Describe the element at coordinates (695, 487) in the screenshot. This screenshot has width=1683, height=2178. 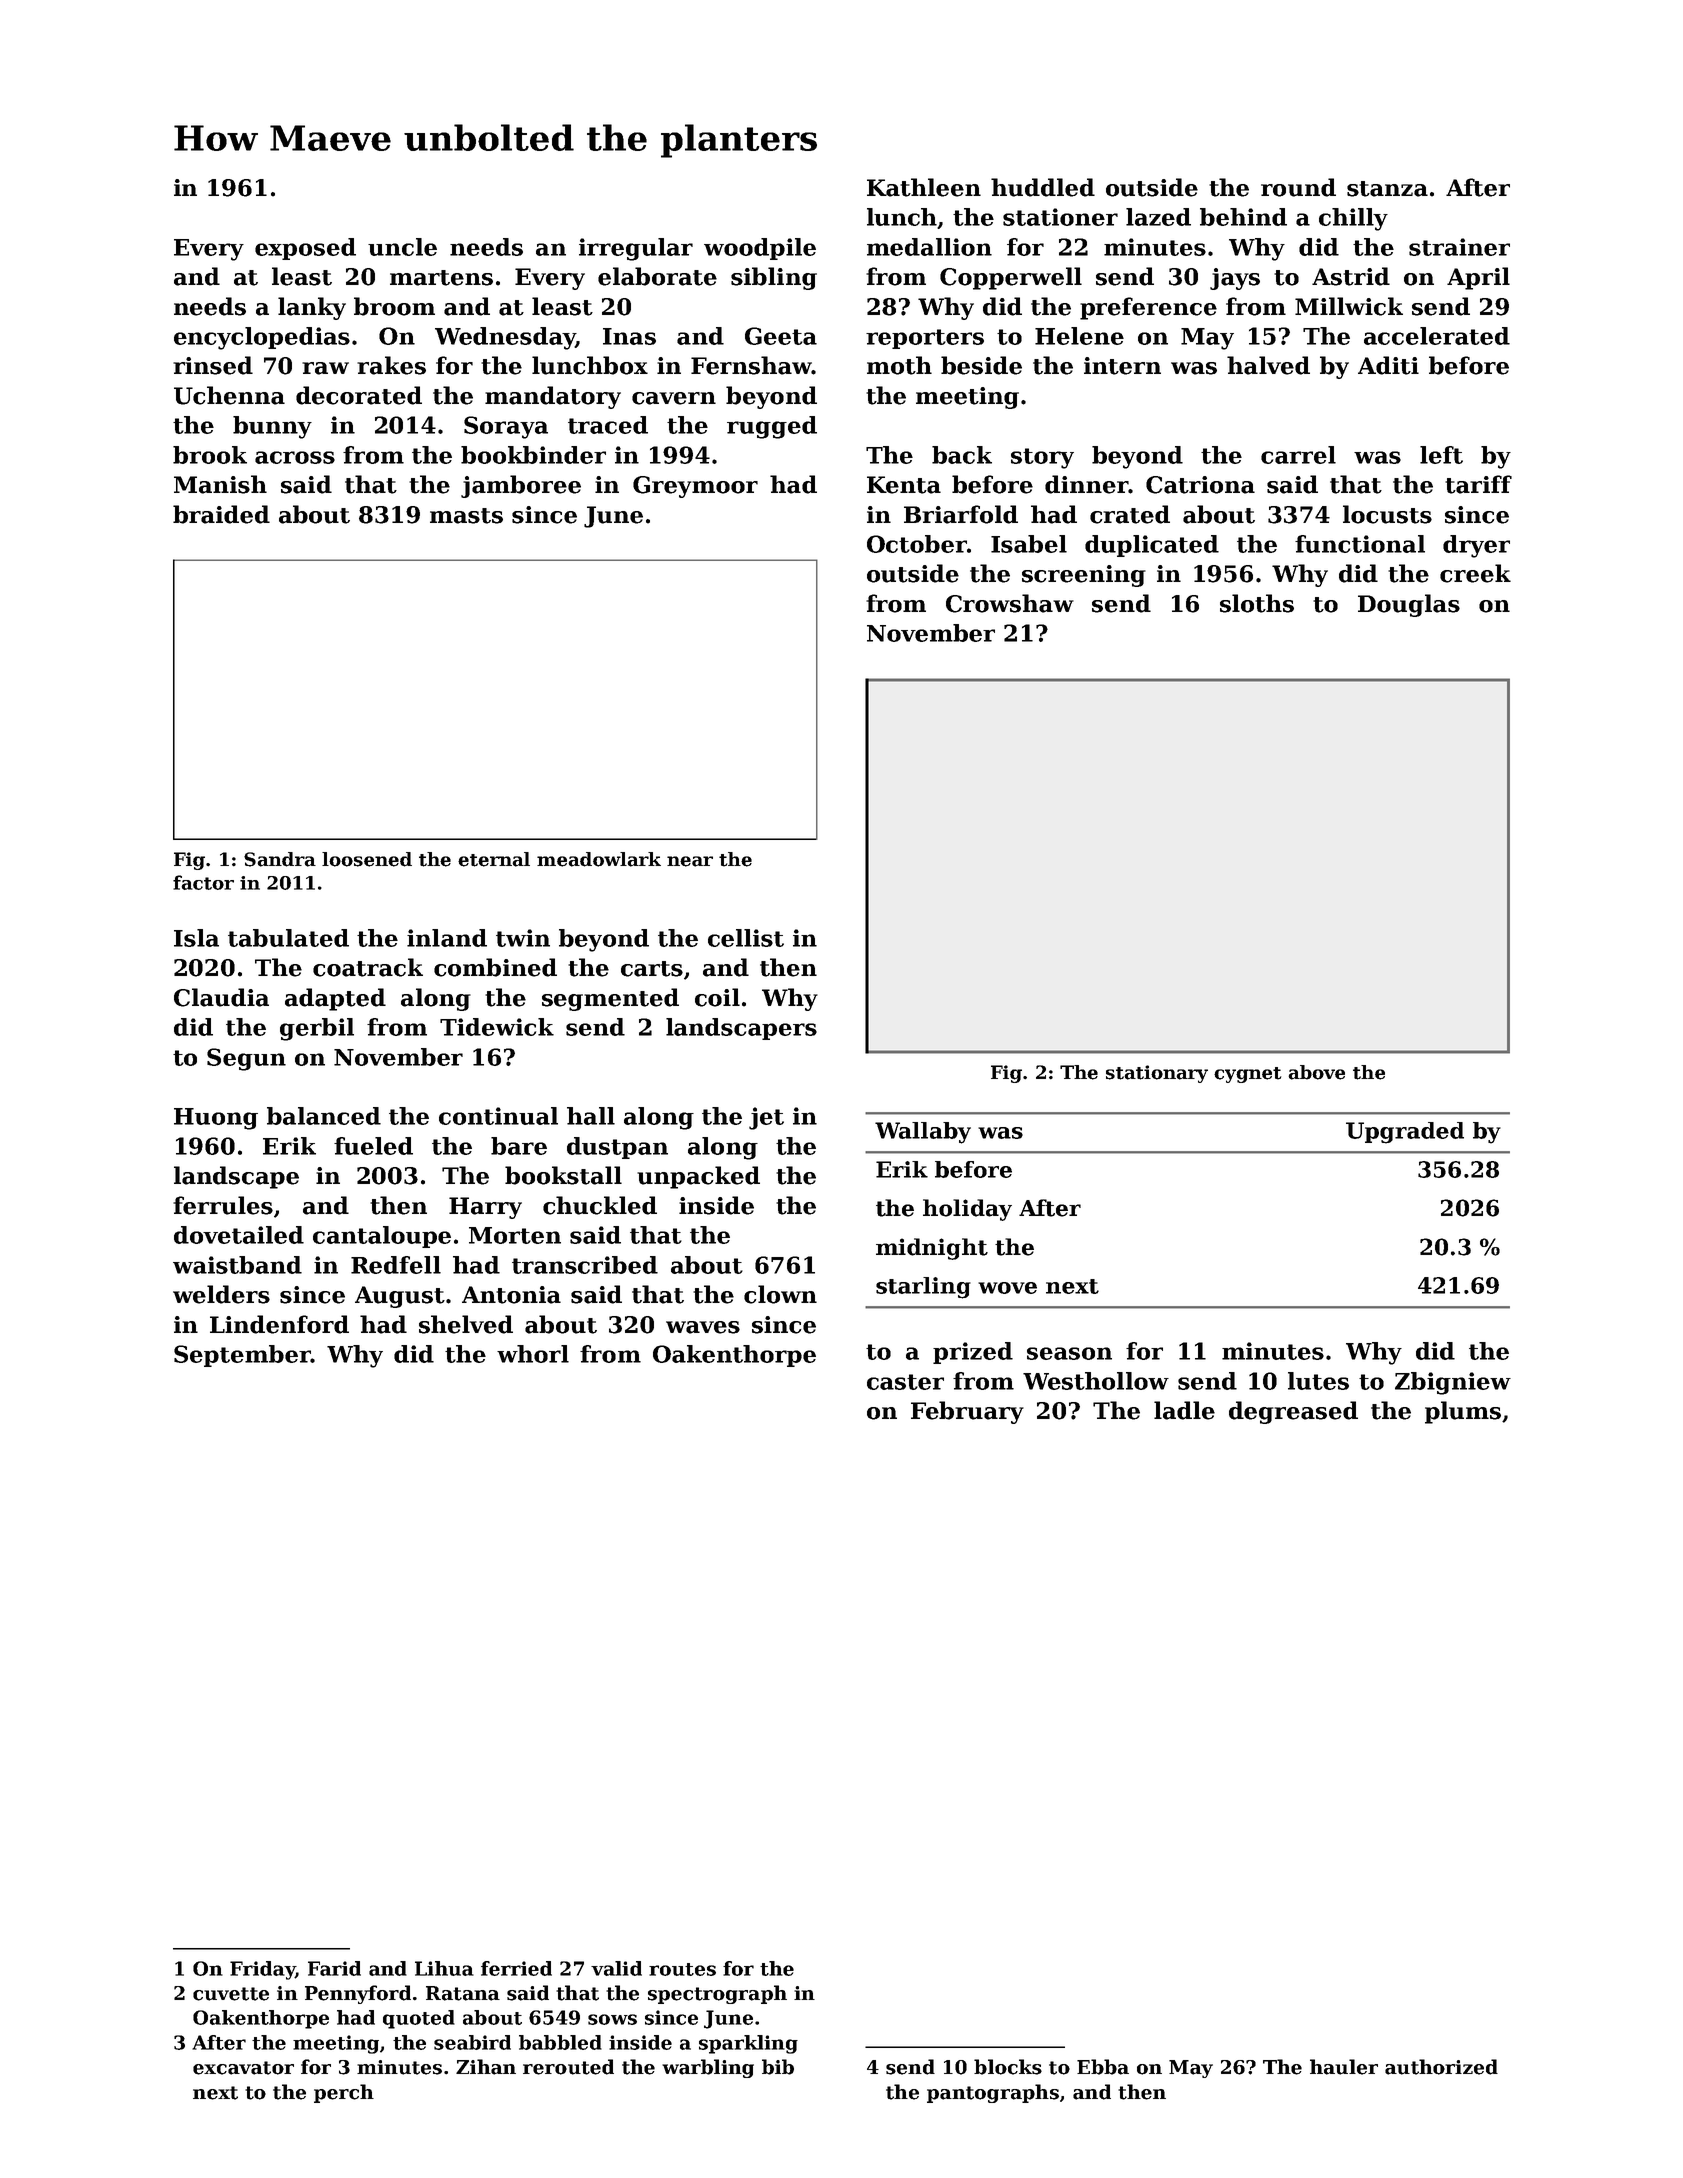
I see `Greymoor` at that location.
